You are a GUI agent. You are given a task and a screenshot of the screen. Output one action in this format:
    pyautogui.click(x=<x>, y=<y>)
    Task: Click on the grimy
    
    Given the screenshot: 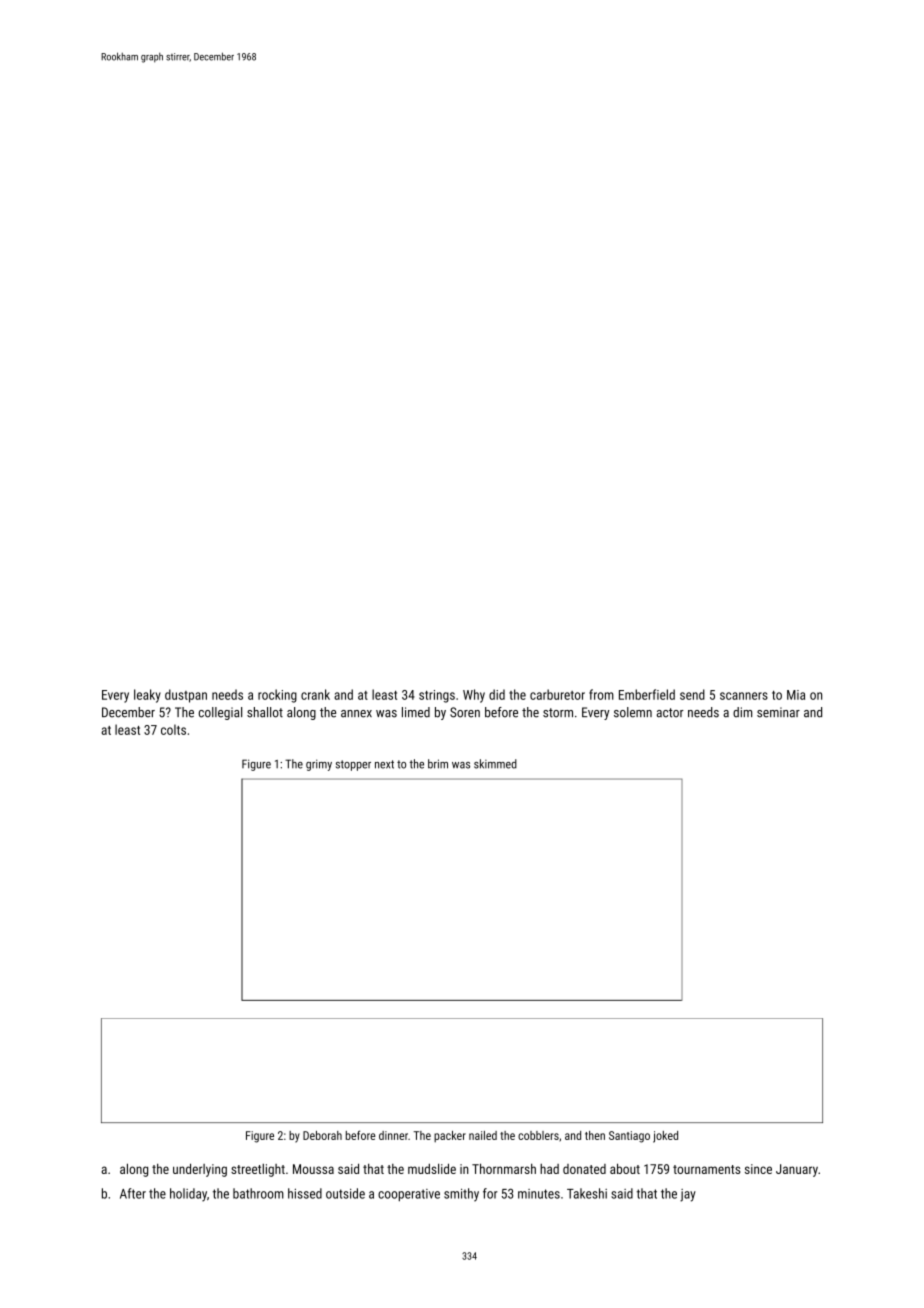 What is the action you would take?
    pyautogui.click(x=319, y=765)
